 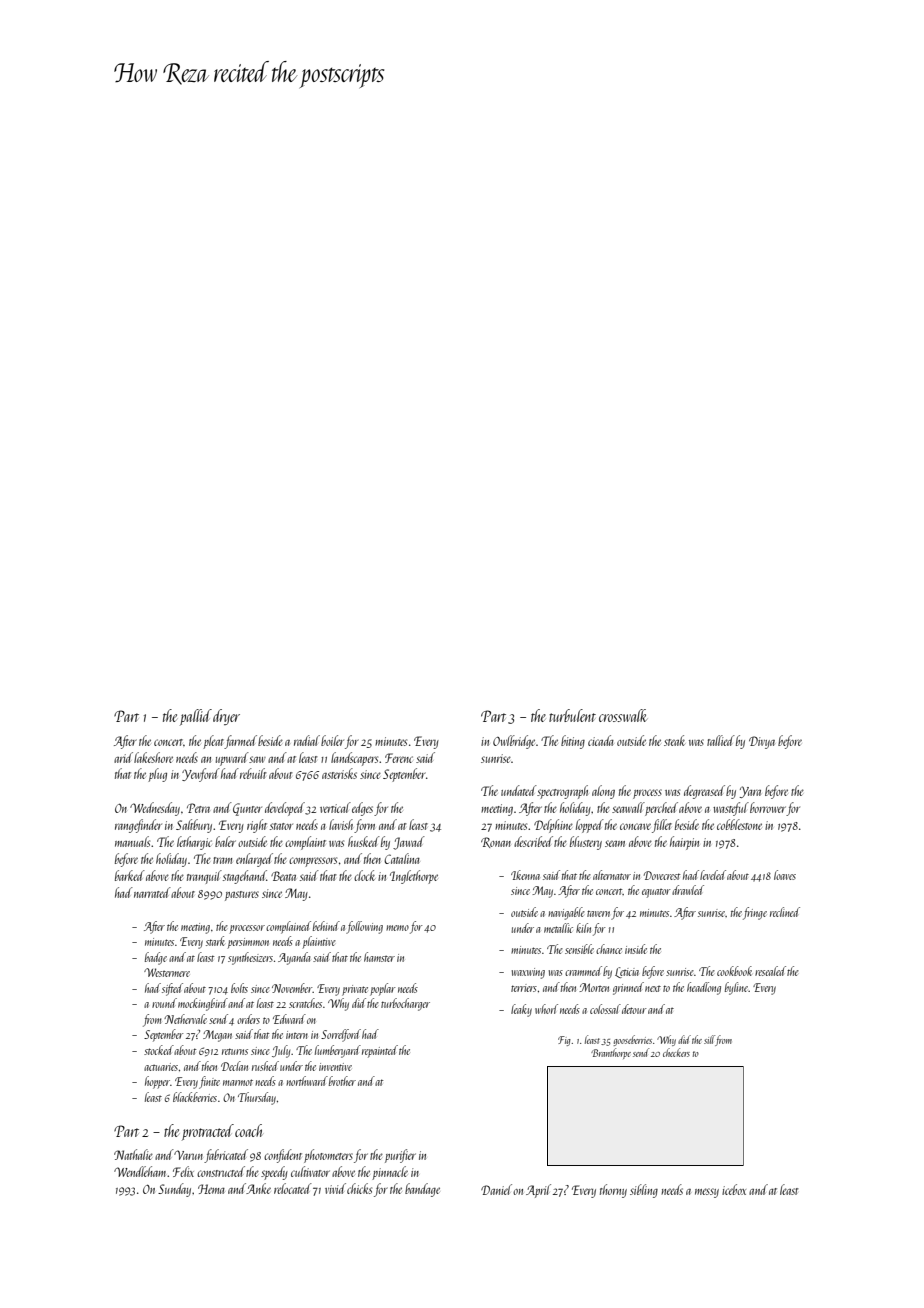 What do you see at coordinates (365, 927) in the document?
I see `following` at bounding box center [365, 927].
